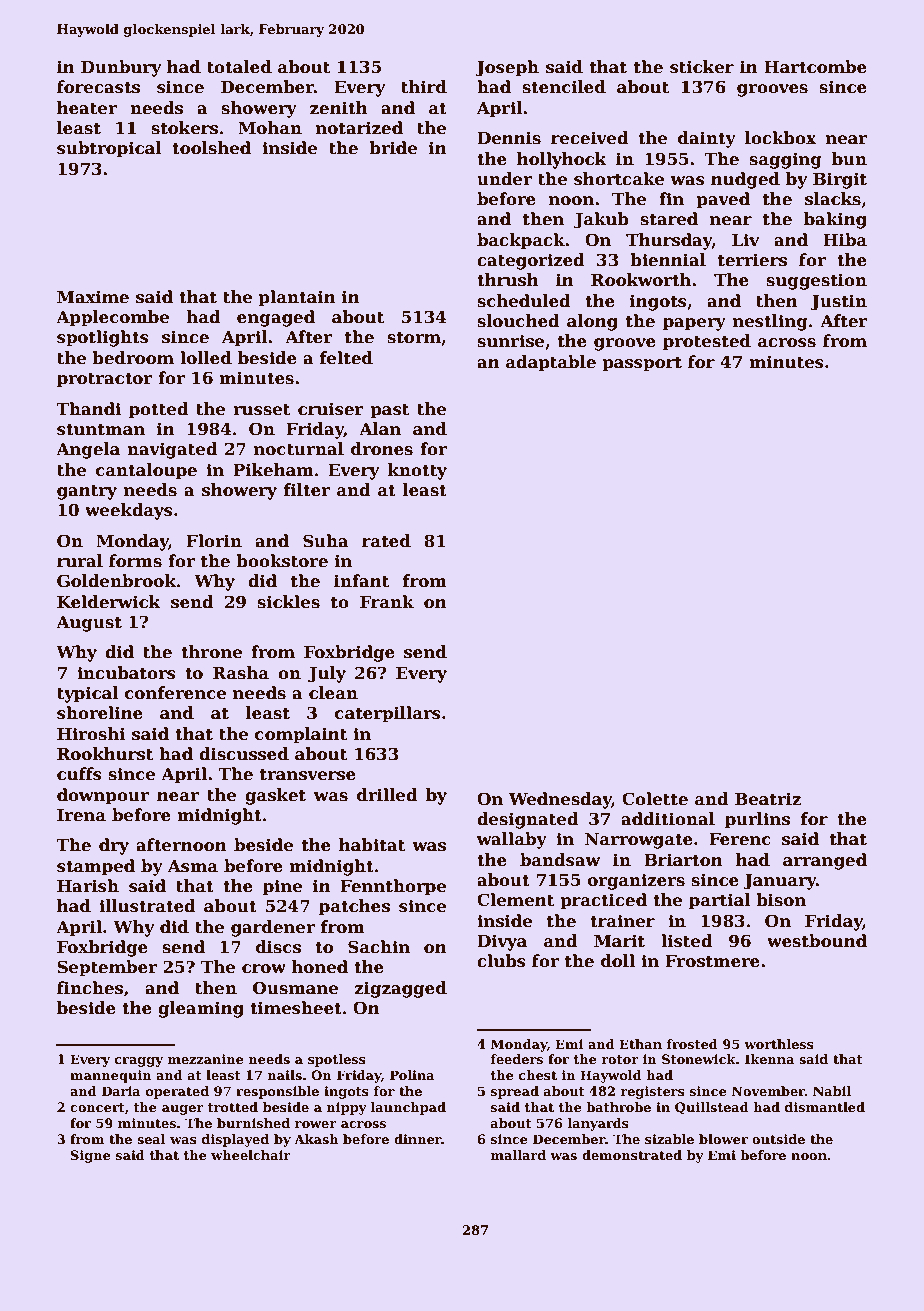  Describe the element at coordinates (151, 1139) in the image. I see `seal` at that location.
